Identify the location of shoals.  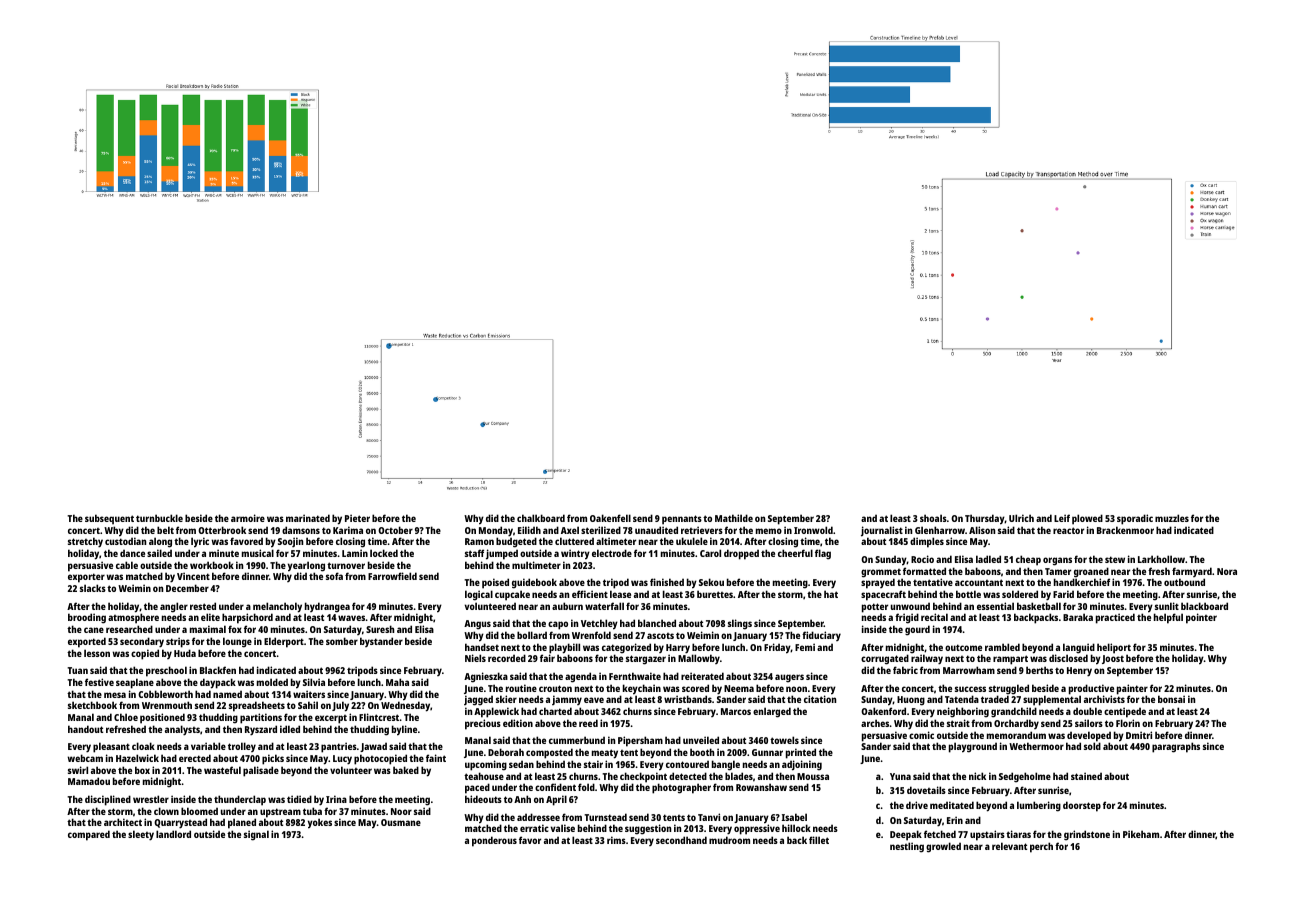
(933, 518).
